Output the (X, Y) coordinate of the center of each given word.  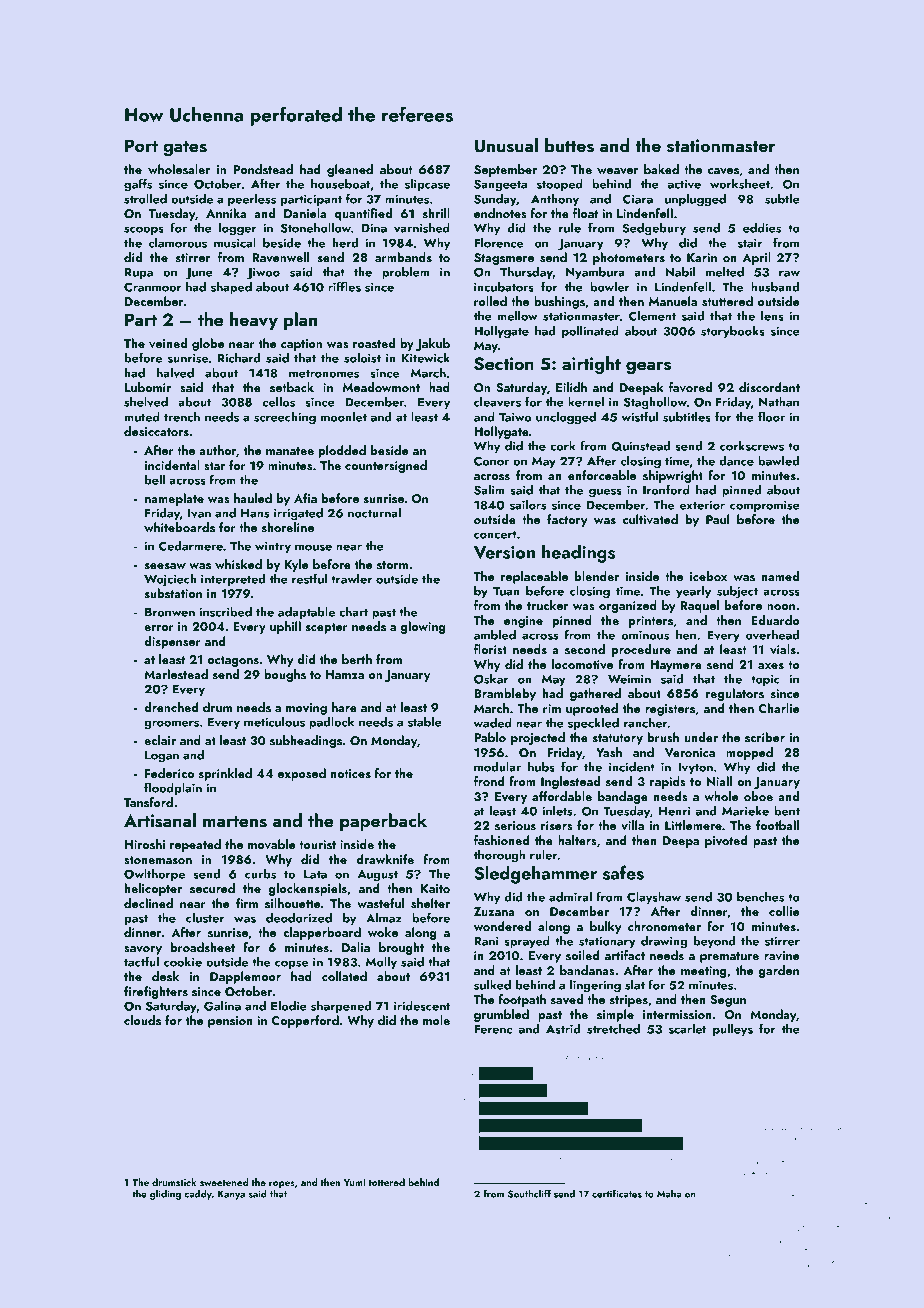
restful (309, 578)
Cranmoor (153, 287)
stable (425, 722)
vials (783, 649)
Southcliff (529, 1193)
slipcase (427, 185)
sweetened (224, 1182)
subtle (782, 199)
